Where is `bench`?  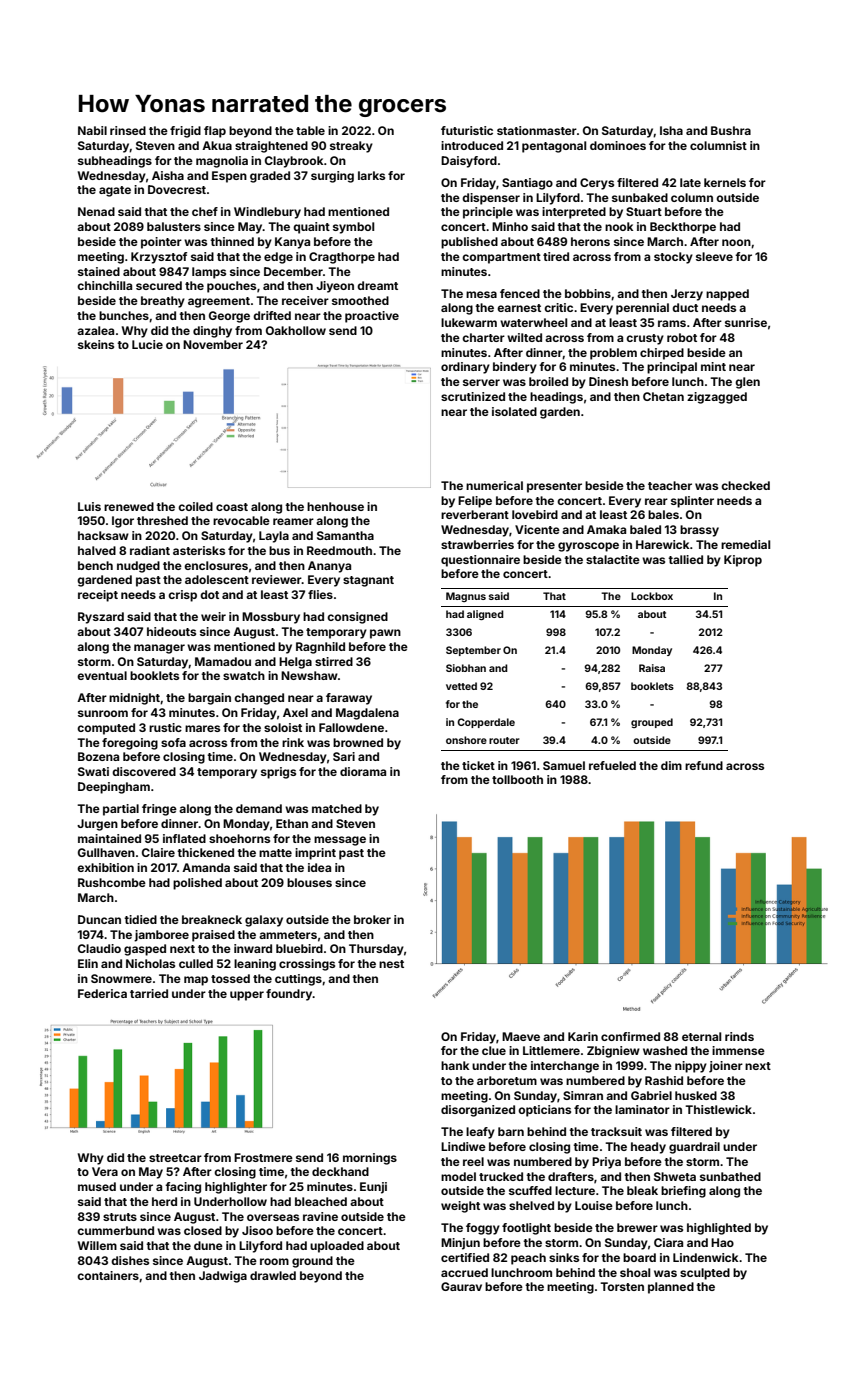 bench is located at coordinates (95, 565).
